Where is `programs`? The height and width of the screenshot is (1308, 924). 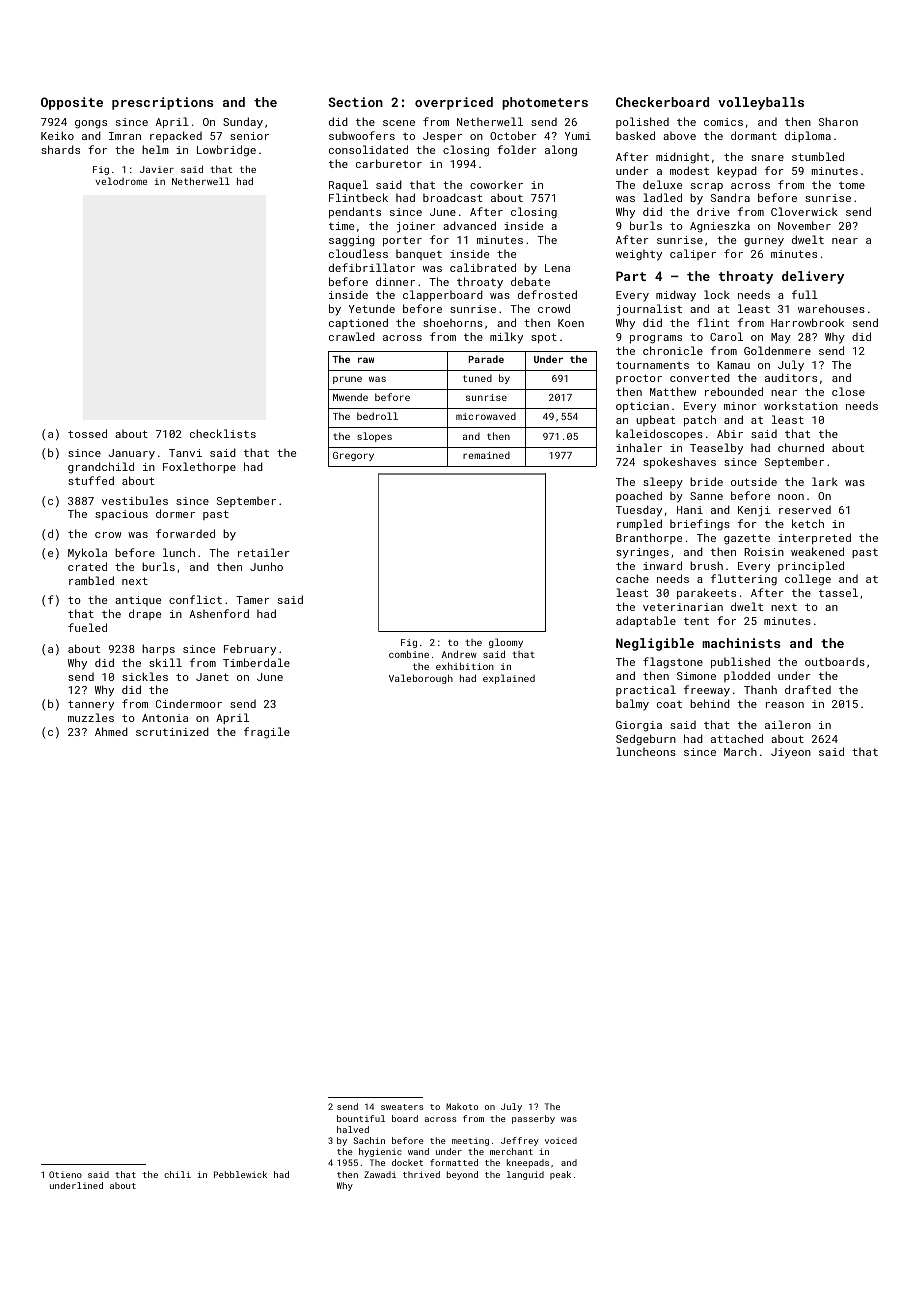
programs is located at coordinates (656, 339).
